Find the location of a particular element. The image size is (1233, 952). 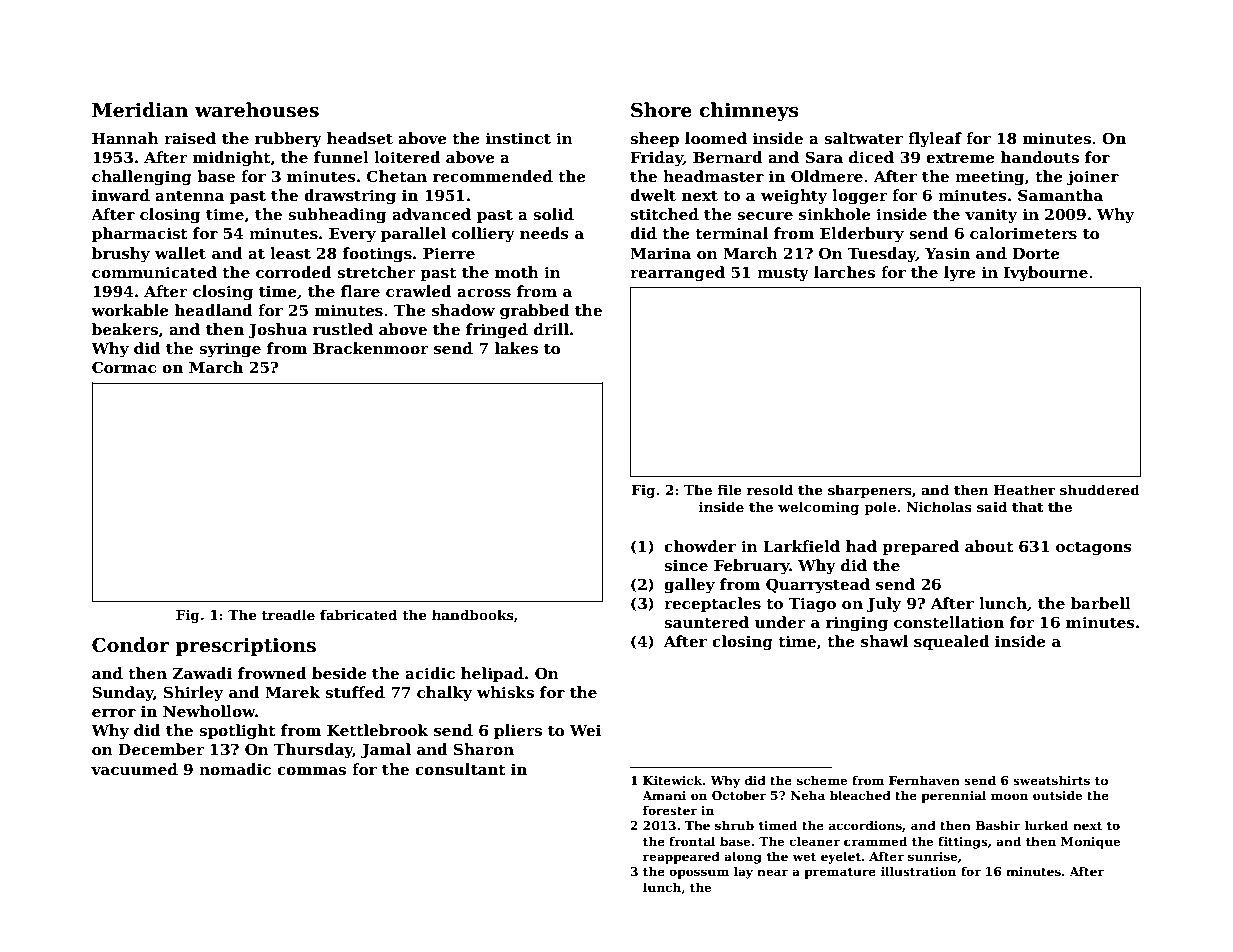

nomadic is located at coordinates (235, 769).
